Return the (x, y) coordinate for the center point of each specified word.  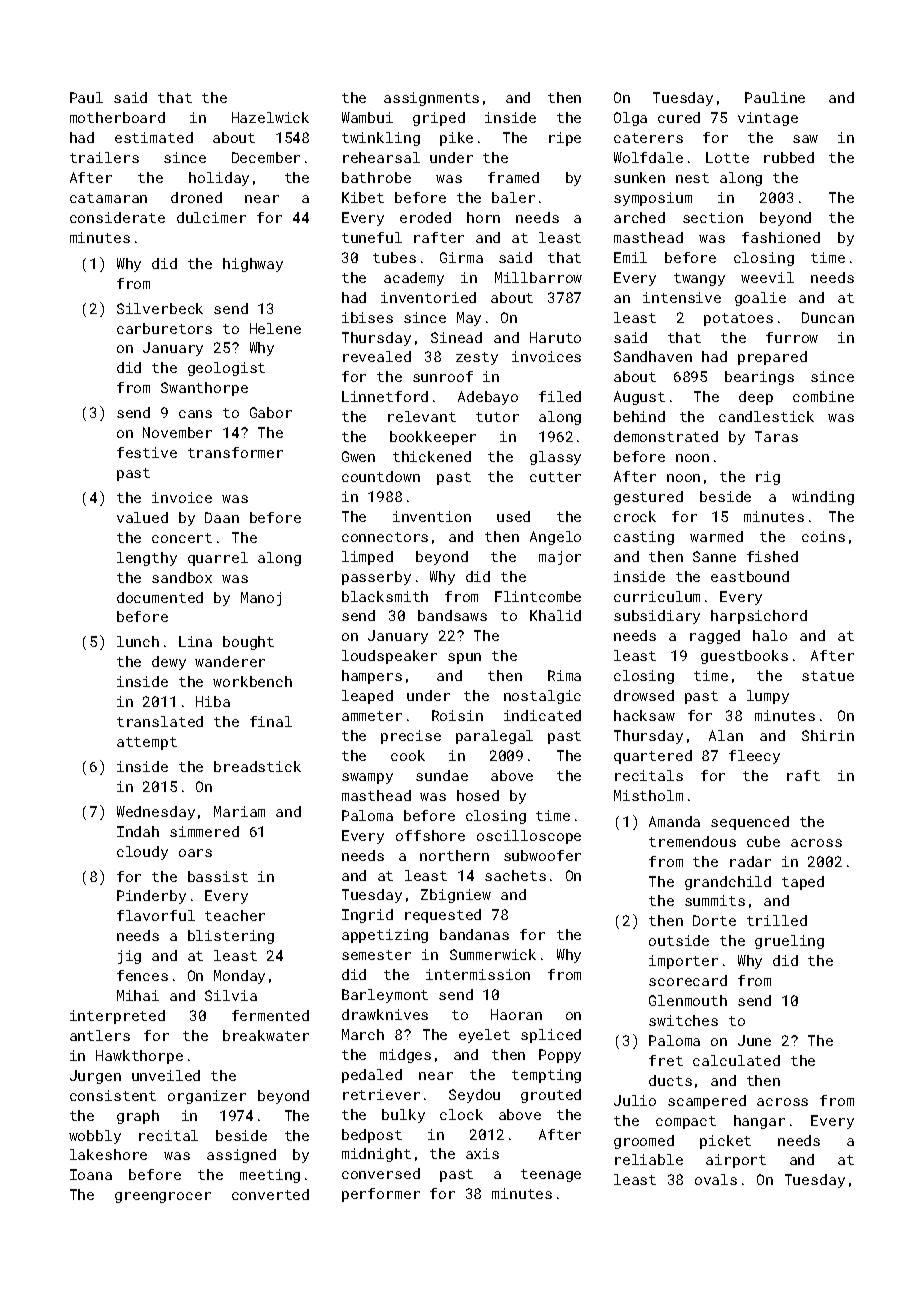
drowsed (644, 695)
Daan (222, 517)
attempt (147, 743)
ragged (715, 637)
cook (408, 755)
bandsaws (452, 615)
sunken (639, 177)
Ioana (91, 1174)
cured (679, 117)
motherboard (117, 117)
